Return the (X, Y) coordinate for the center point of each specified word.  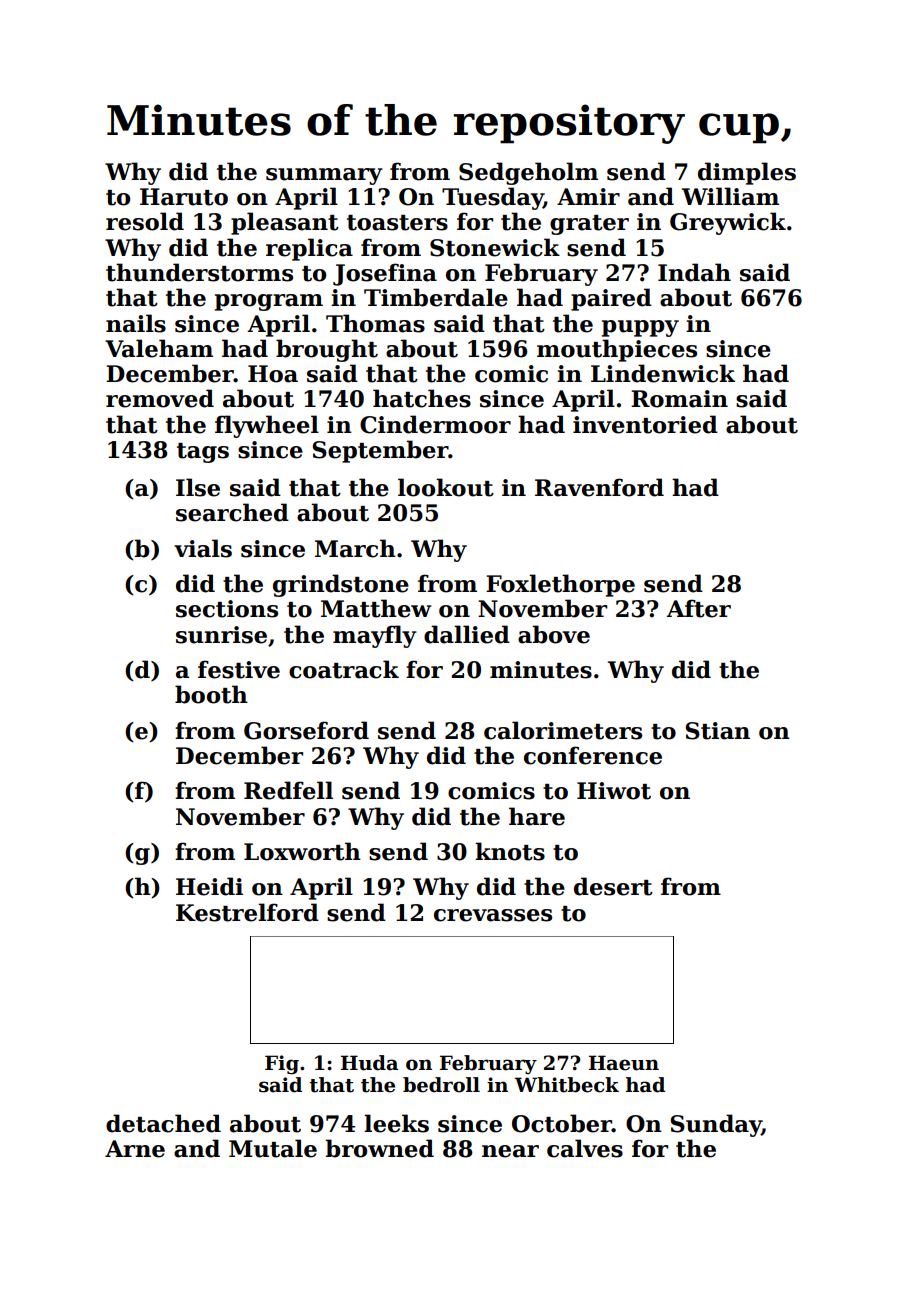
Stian (717, 731)
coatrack (344, 669)
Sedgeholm (528, 173)
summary (324, 176)
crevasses (493, 915)
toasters (397, 223)
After (698, 608)
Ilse (198, 487)
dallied (467, 634)
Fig (282, 1065)
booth (211, 694)
